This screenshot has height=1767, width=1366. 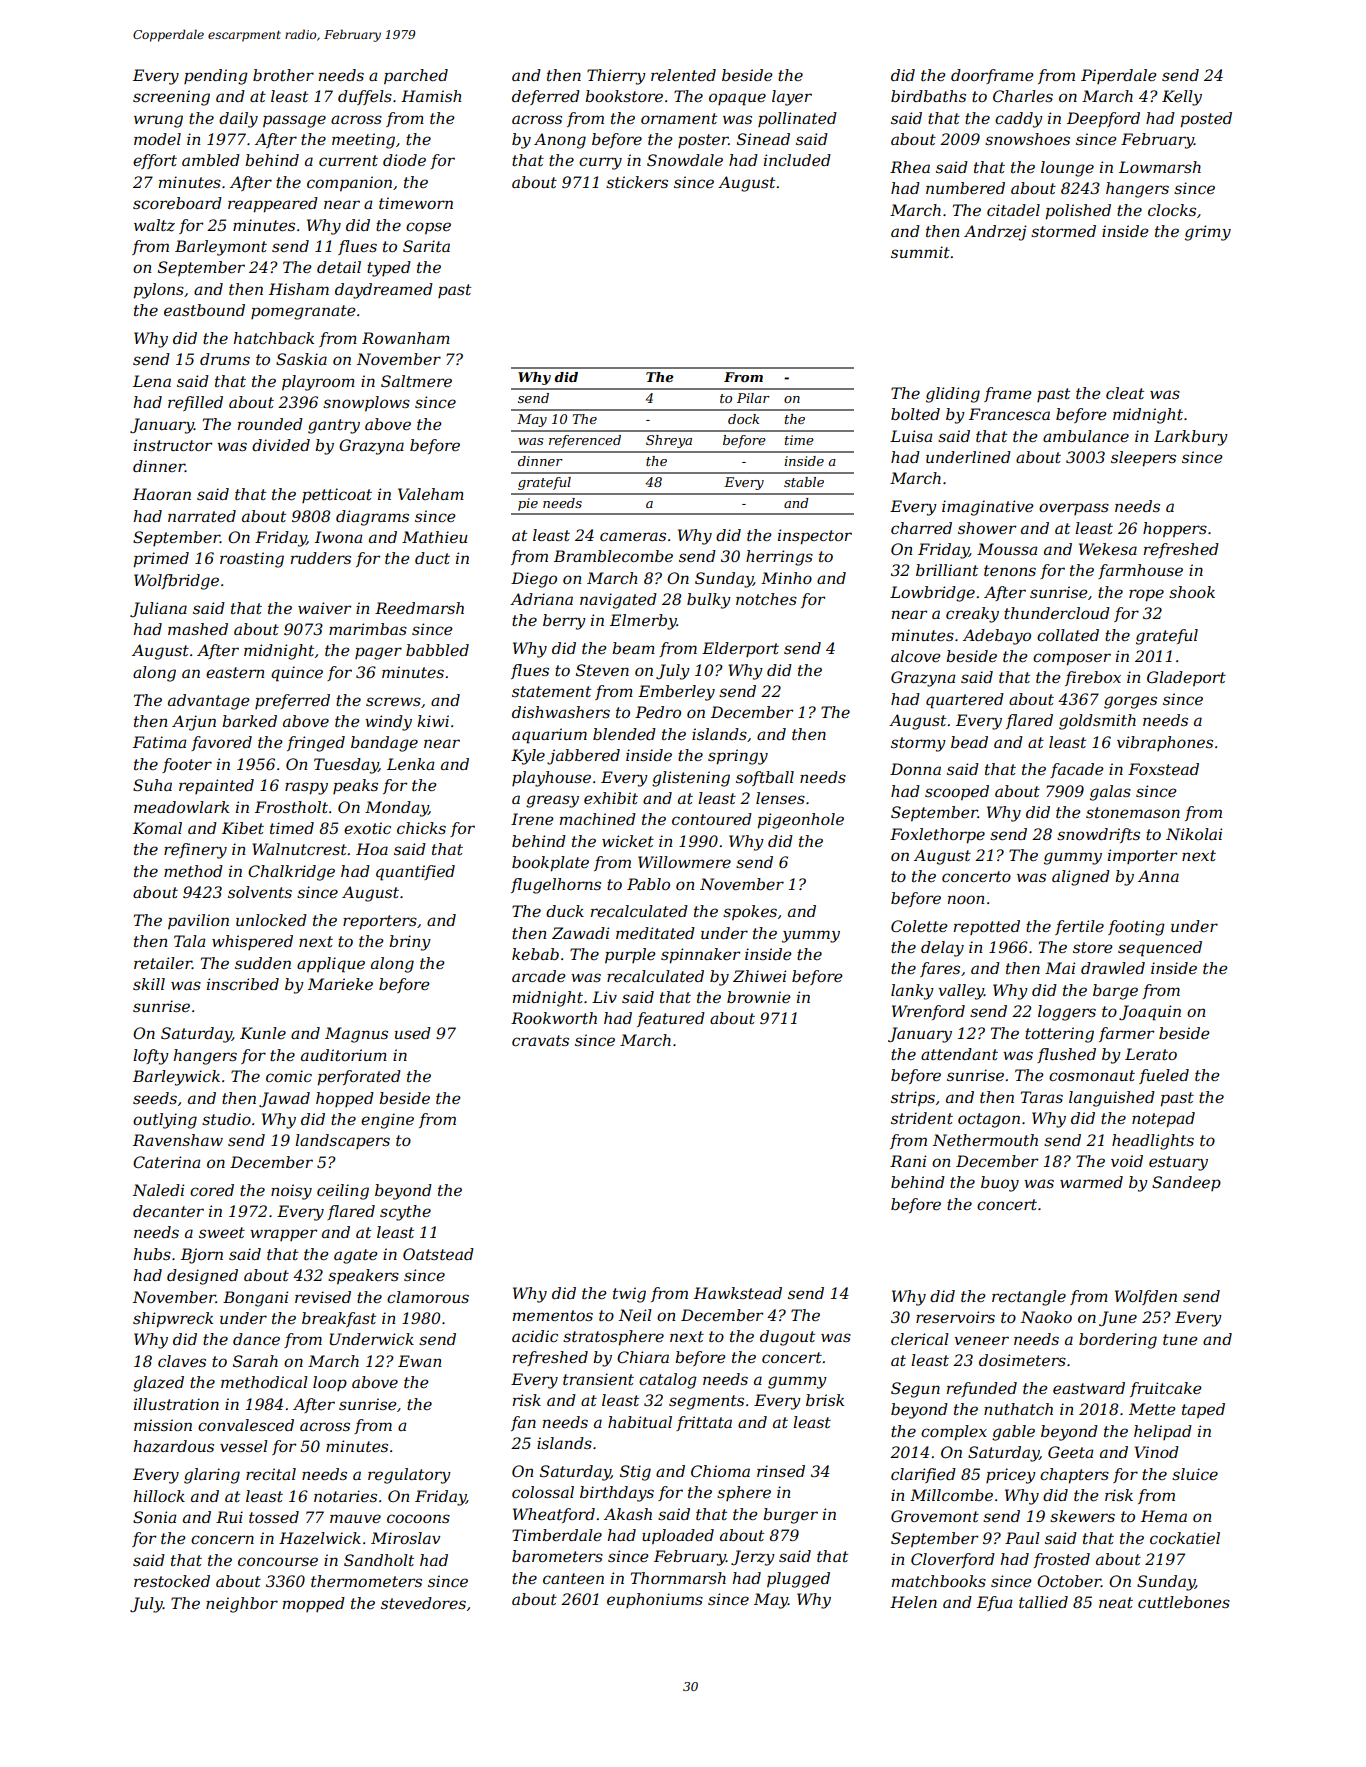 What do you see at coordinates (1063, 231) in the screenshot?
I see `stormed` at bounding box center [1063, 231].
